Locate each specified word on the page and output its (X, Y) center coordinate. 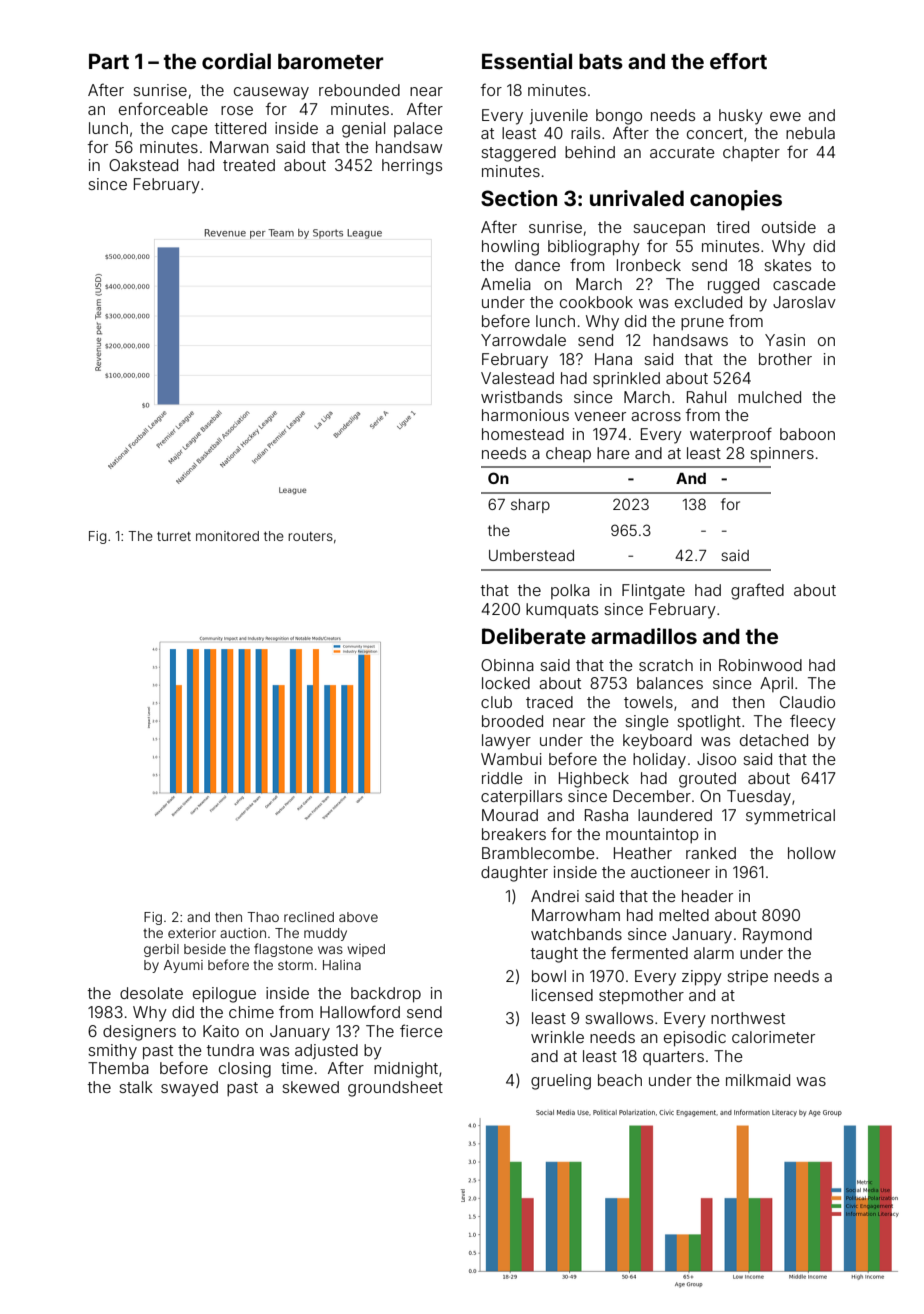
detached (774, 740)
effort (738, 61)
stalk (136, 1087)
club (496, 702)
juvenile (559, 117)
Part (109, 61)
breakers (514, 834)
